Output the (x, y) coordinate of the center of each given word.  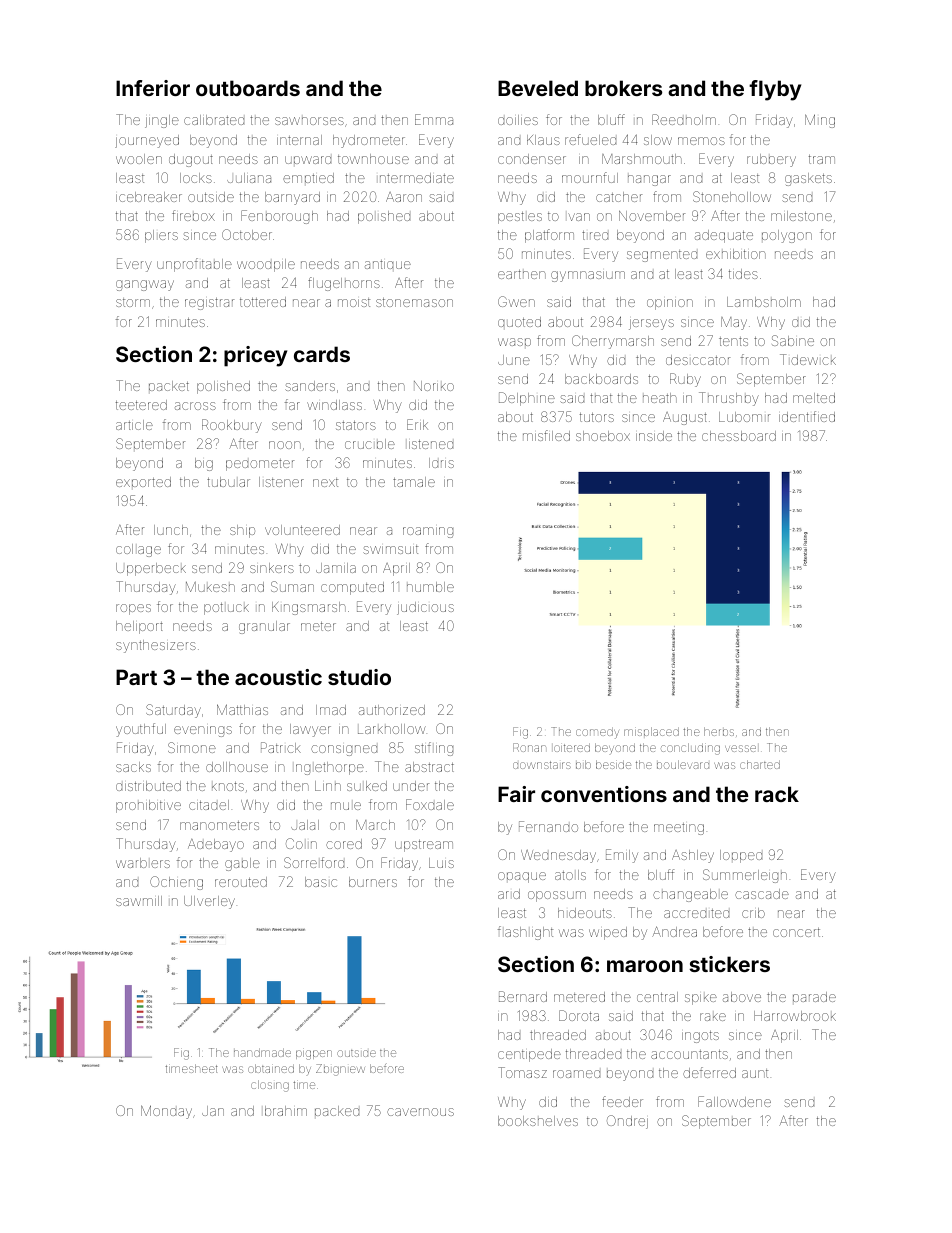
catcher (619, 197)
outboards (248, 88)
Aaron (404, 197)
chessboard (739, 436)
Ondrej (627, 1122)
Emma (434, 119)
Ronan (529, 747)
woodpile (266, 265)
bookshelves (538, 1121)
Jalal (305, 825)
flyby (775, 90)
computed (352, 588)
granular (264, 627)
